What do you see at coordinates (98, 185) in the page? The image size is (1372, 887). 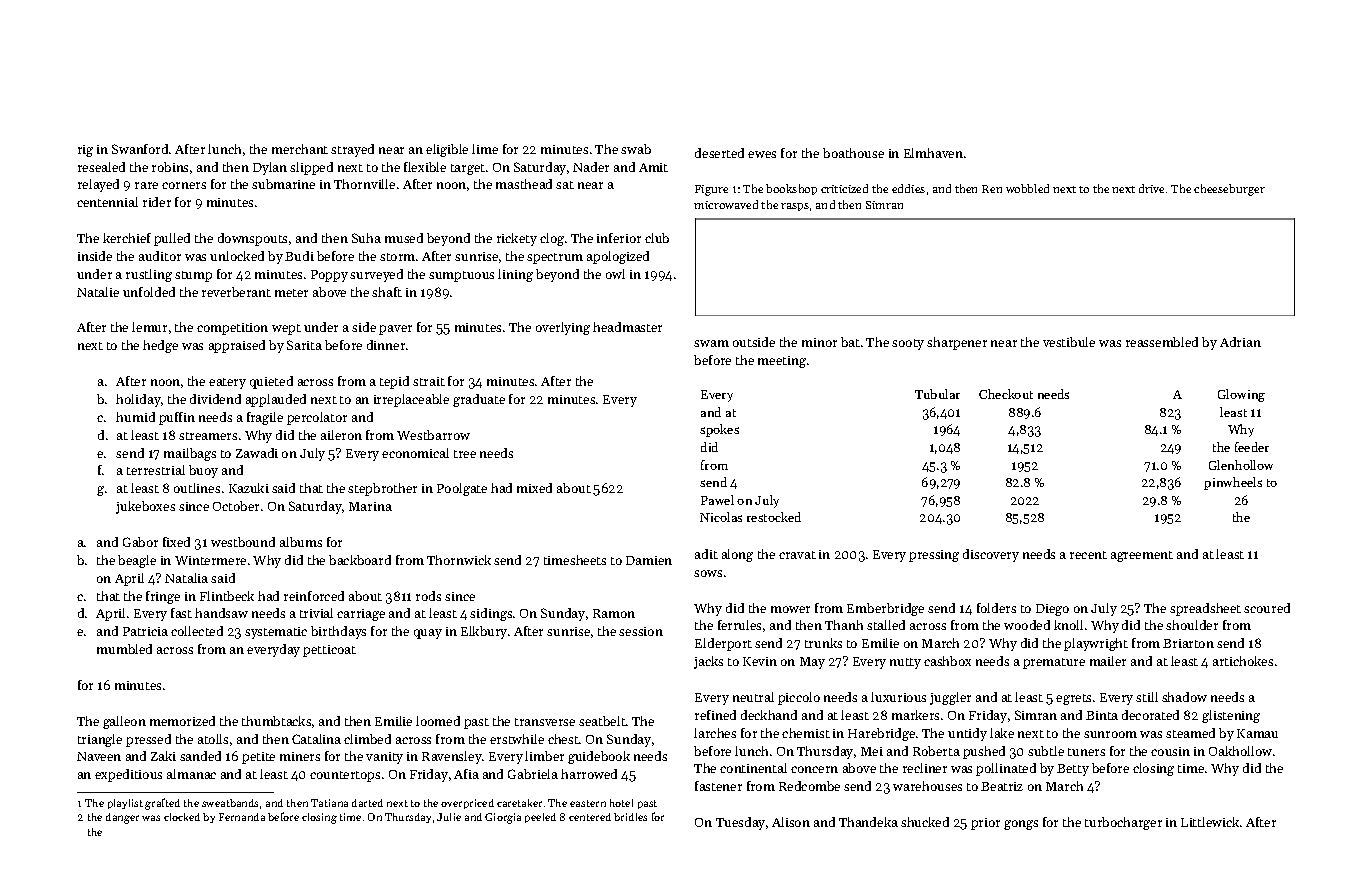 I see `relayed` at bounding box center [98, 185].
